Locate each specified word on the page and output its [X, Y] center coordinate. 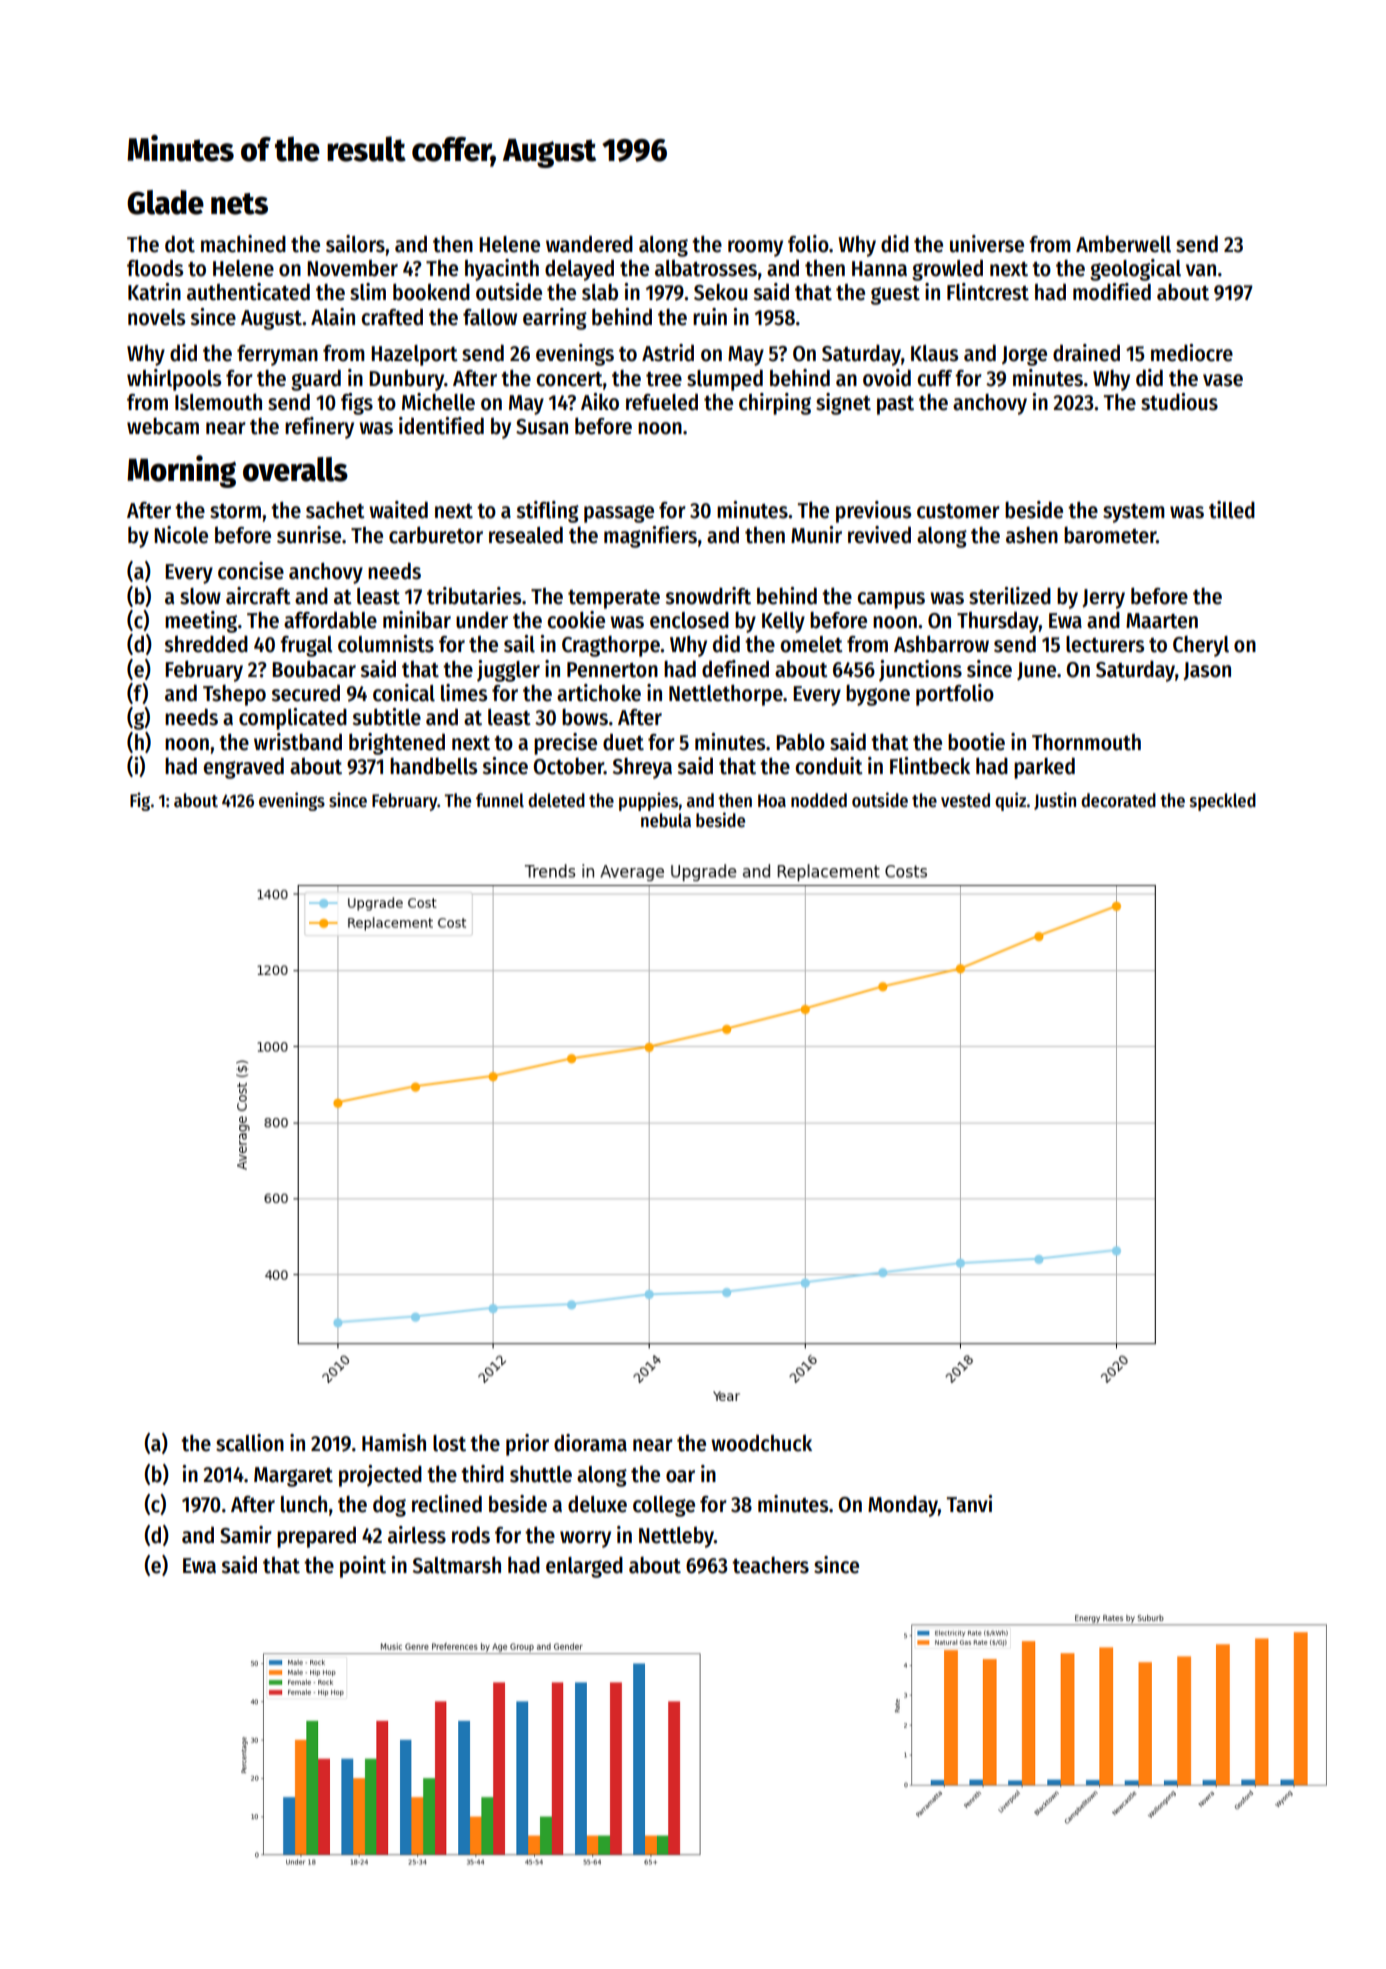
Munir [816, 535]
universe [987, 244]
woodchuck [761, 1443]
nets [239, 204]
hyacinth [502, 270]
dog [389, 1506]
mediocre [1192, 353]
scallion [250, 1443]
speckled [1223, 802]
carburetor [436, 535]
